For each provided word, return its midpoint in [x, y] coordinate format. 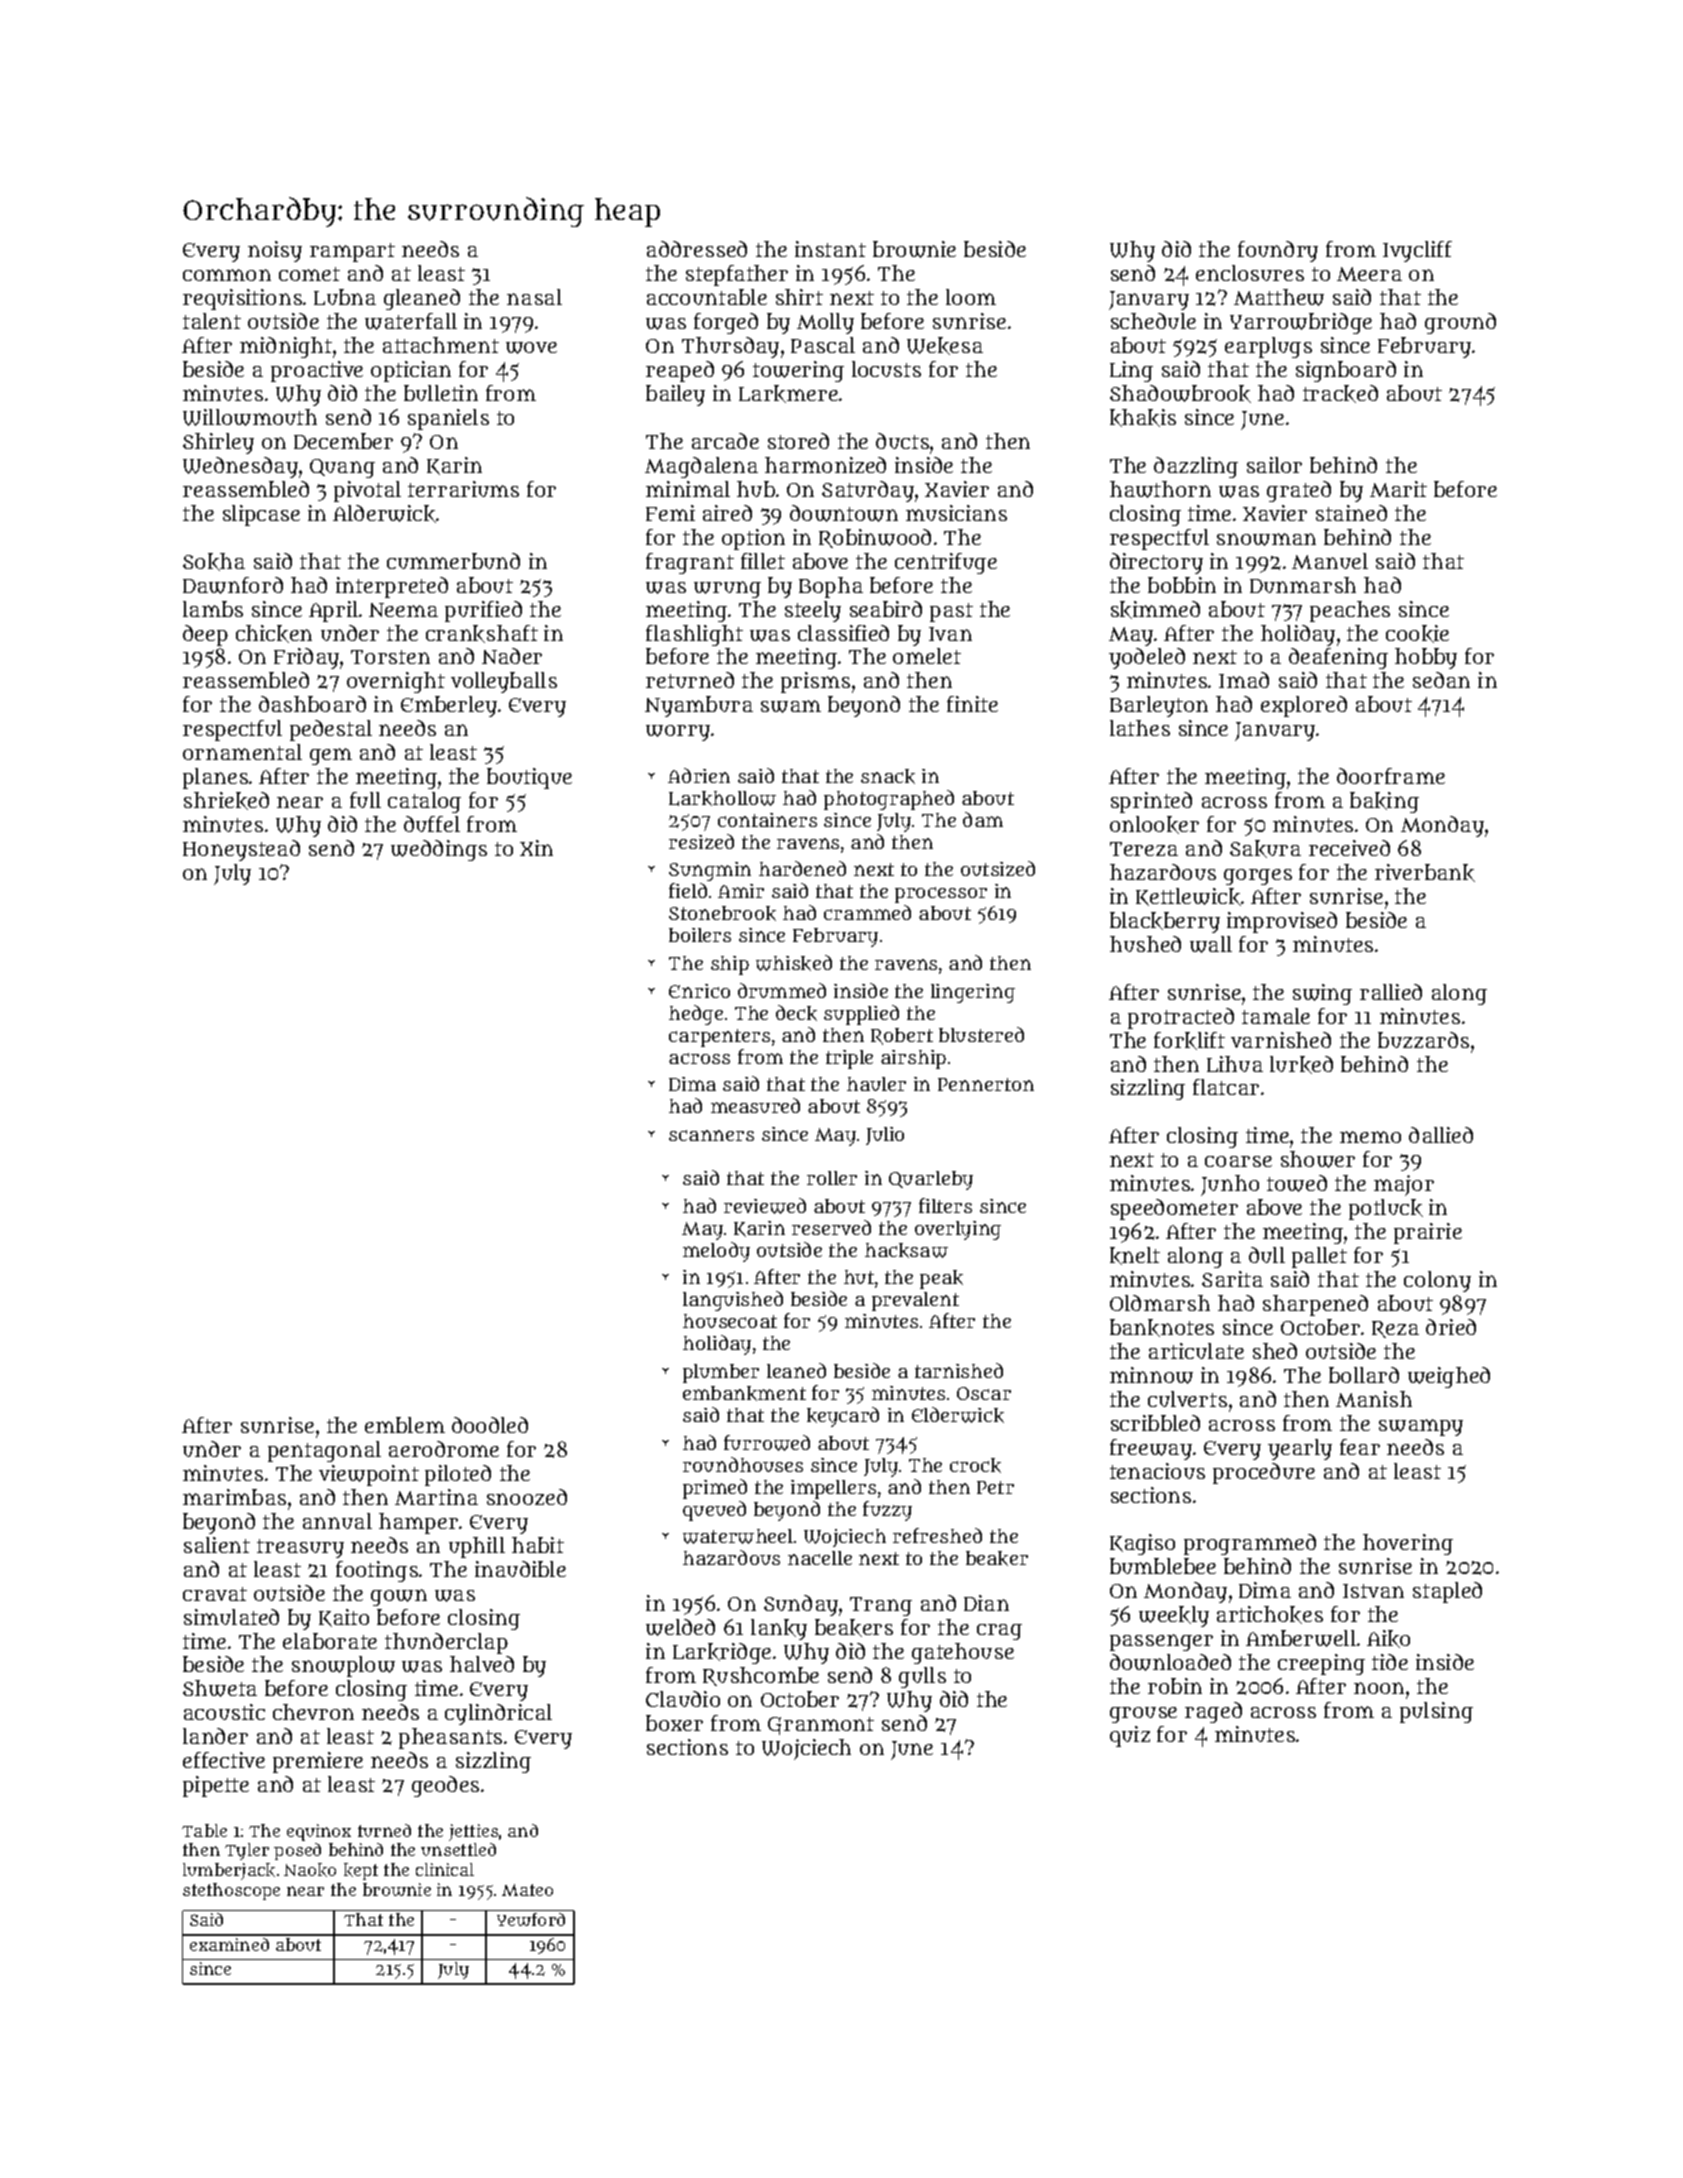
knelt [1135, 1256]
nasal [534, 297]
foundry [1278, 251]
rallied [1391, 992]
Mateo [527, 1890]
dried [1451, 1327]
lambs [213, 609]
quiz [1130, 1736]
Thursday [730, 347]
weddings [439, 850]
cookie [1417, 634]
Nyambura [699, 706]
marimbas [234, 1497]
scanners [711, 1135]
